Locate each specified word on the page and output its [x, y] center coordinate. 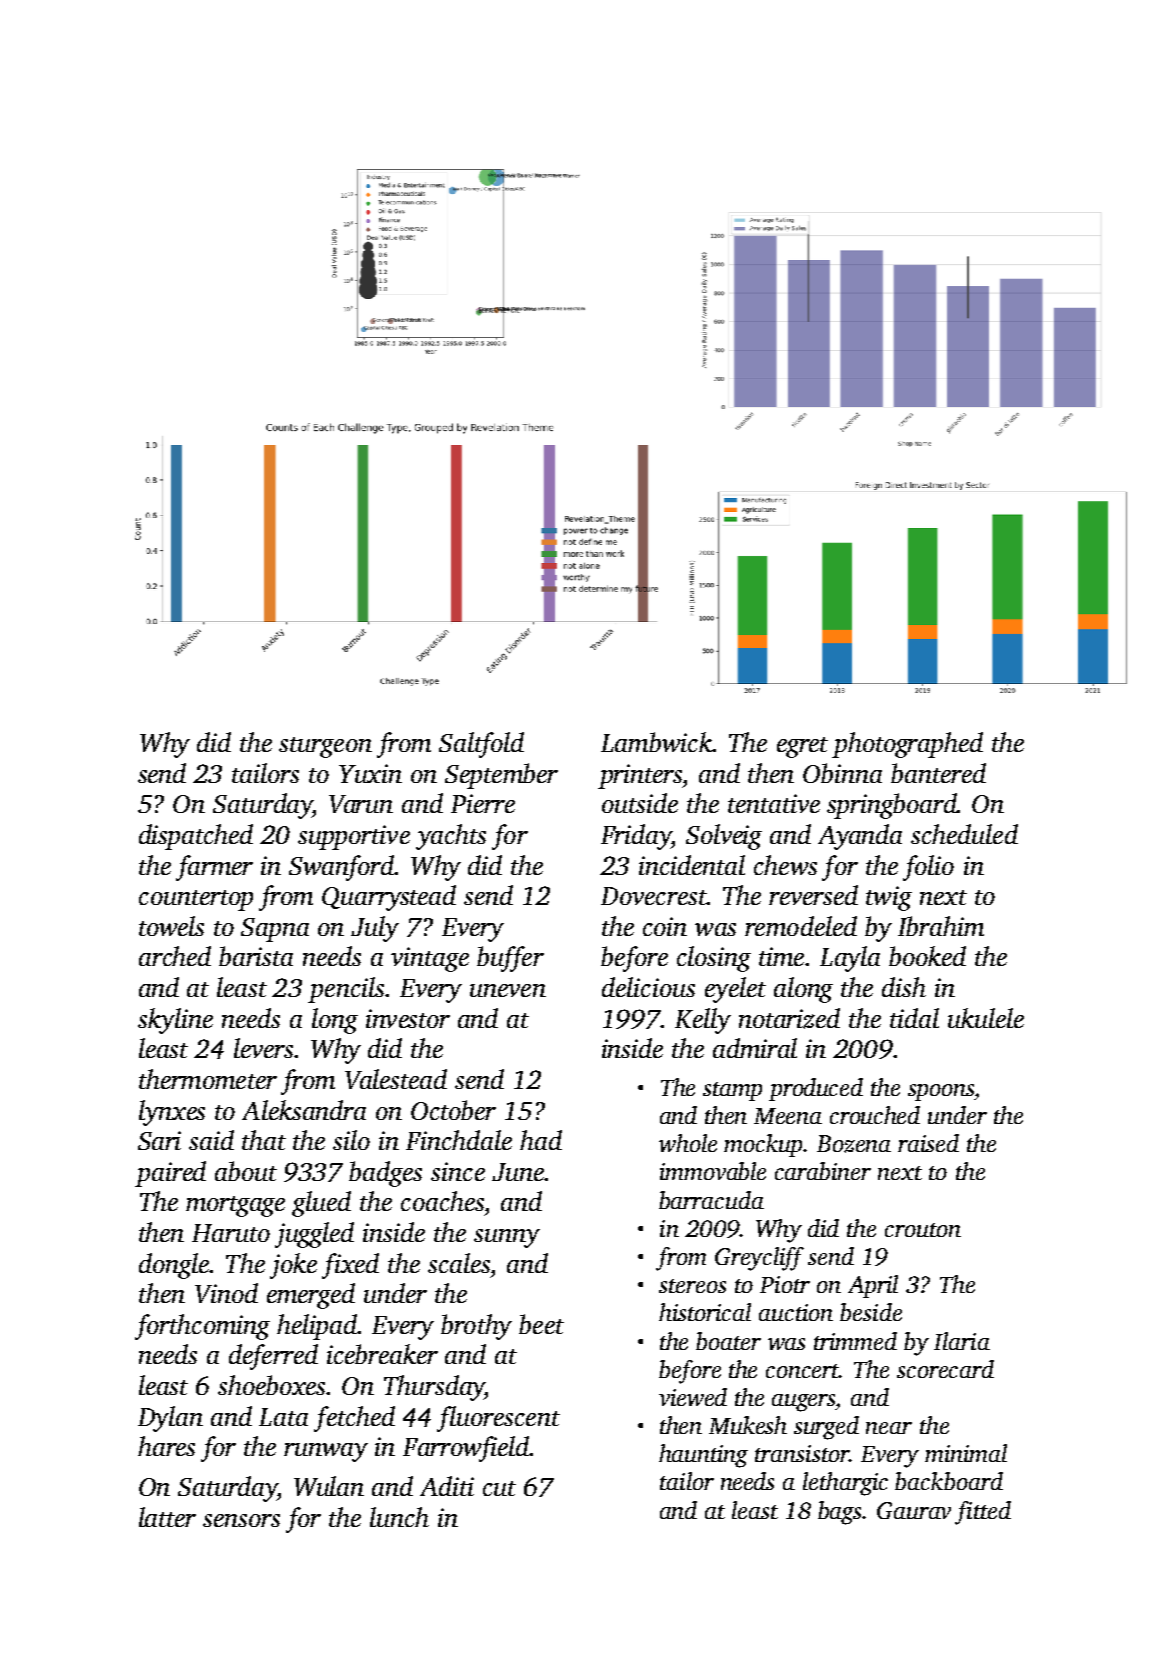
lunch [399, 1517]
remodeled [801, 926]
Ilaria [962, 1341]
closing [714, 959]
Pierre [483, 803]
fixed [350, 1266]
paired [170, 1174]
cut [499, 1488]
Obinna [842, 773]
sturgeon [325, 747]
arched [175, 956]
